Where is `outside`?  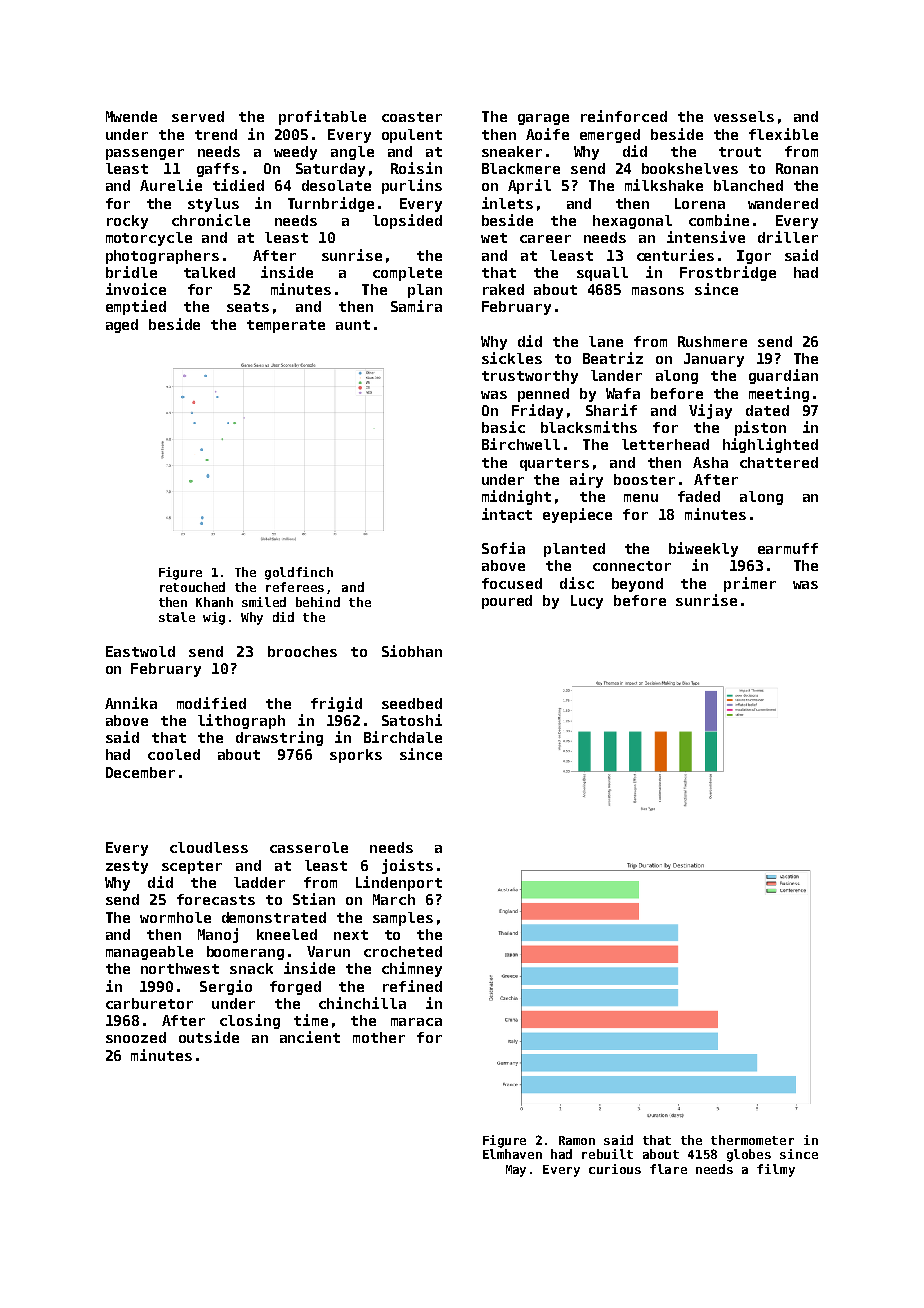 outside is located at coordinates (209, 1037).
